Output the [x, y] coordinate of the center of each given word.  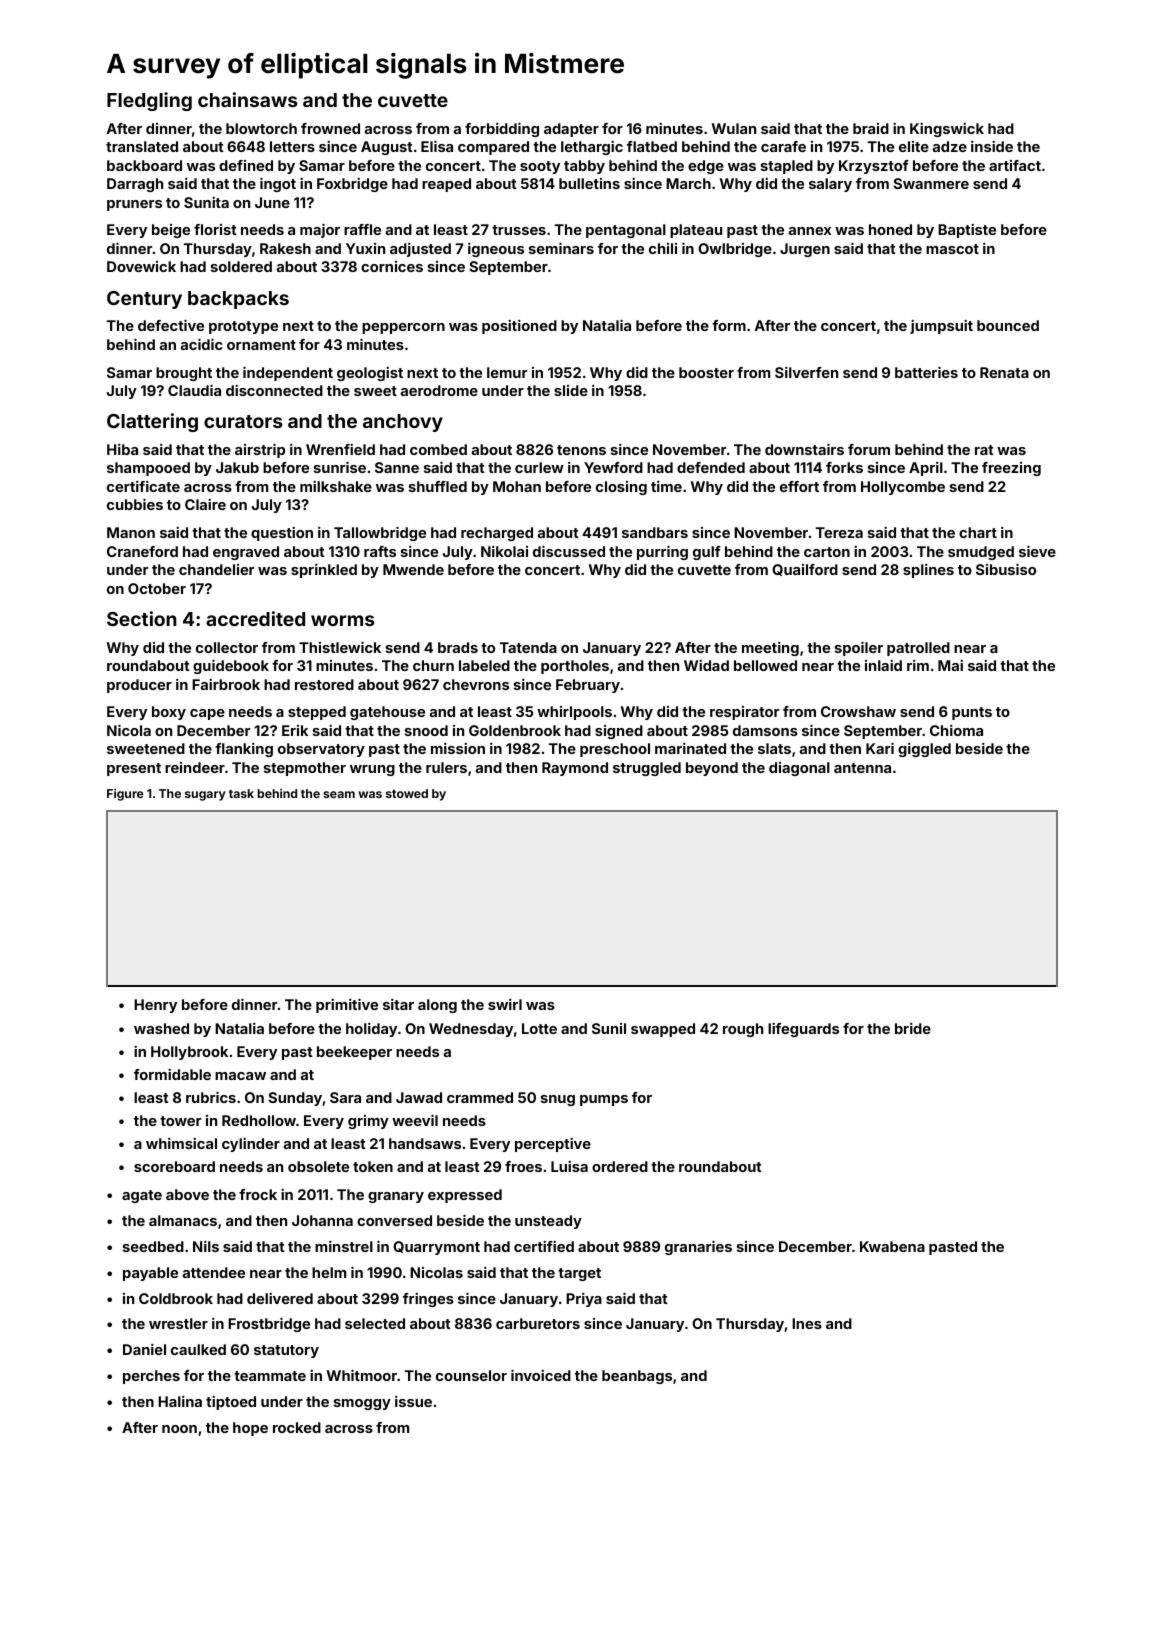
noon [179, 1429]
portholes [575, 667]
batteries [926, 372]
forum [869, 449]
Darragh [135, 185]
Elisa [437, 146]
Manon [131, 532]
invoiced [541, 1375]
